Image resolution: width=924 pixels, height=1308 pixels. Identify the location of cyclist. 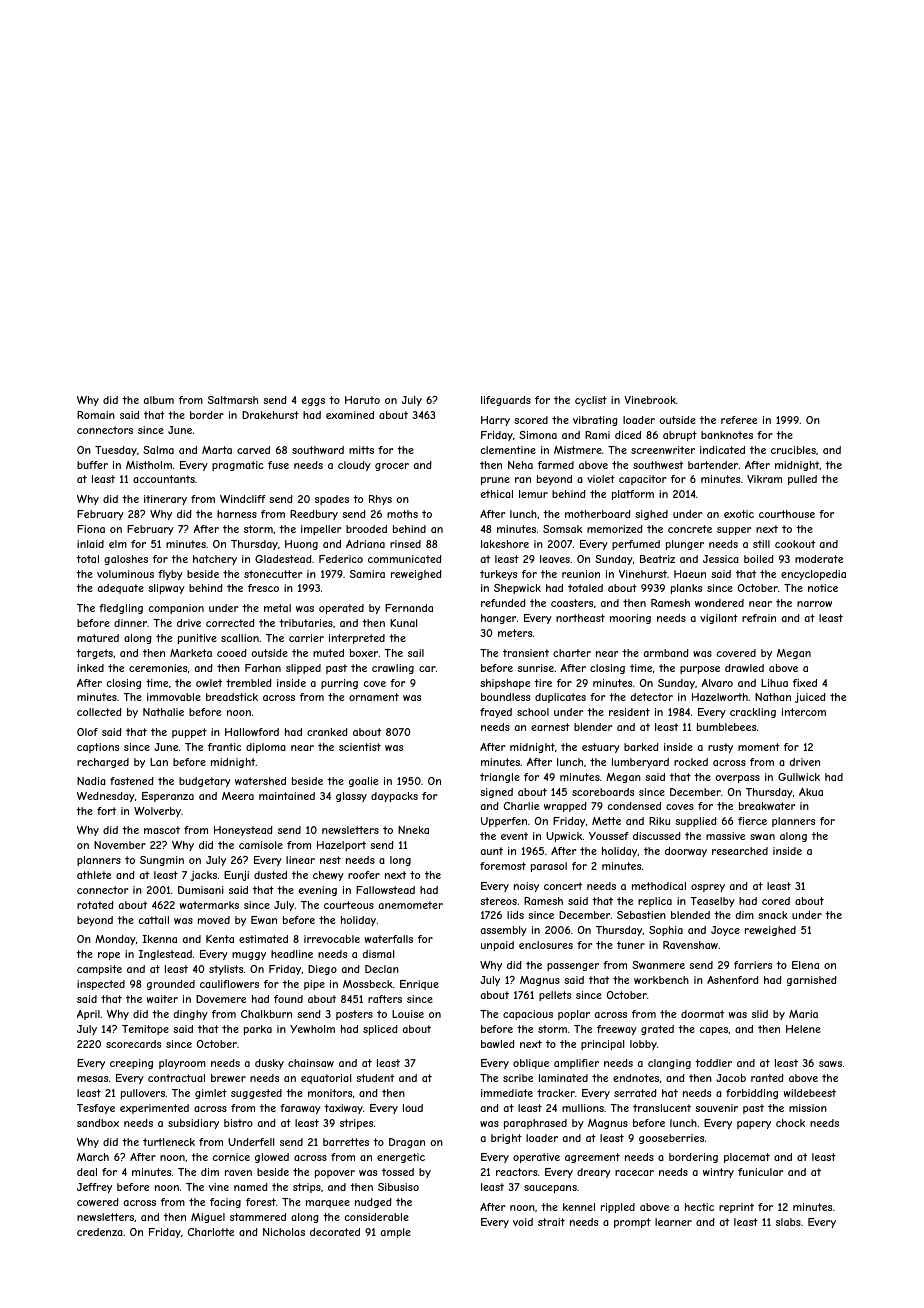
(591, 401).
